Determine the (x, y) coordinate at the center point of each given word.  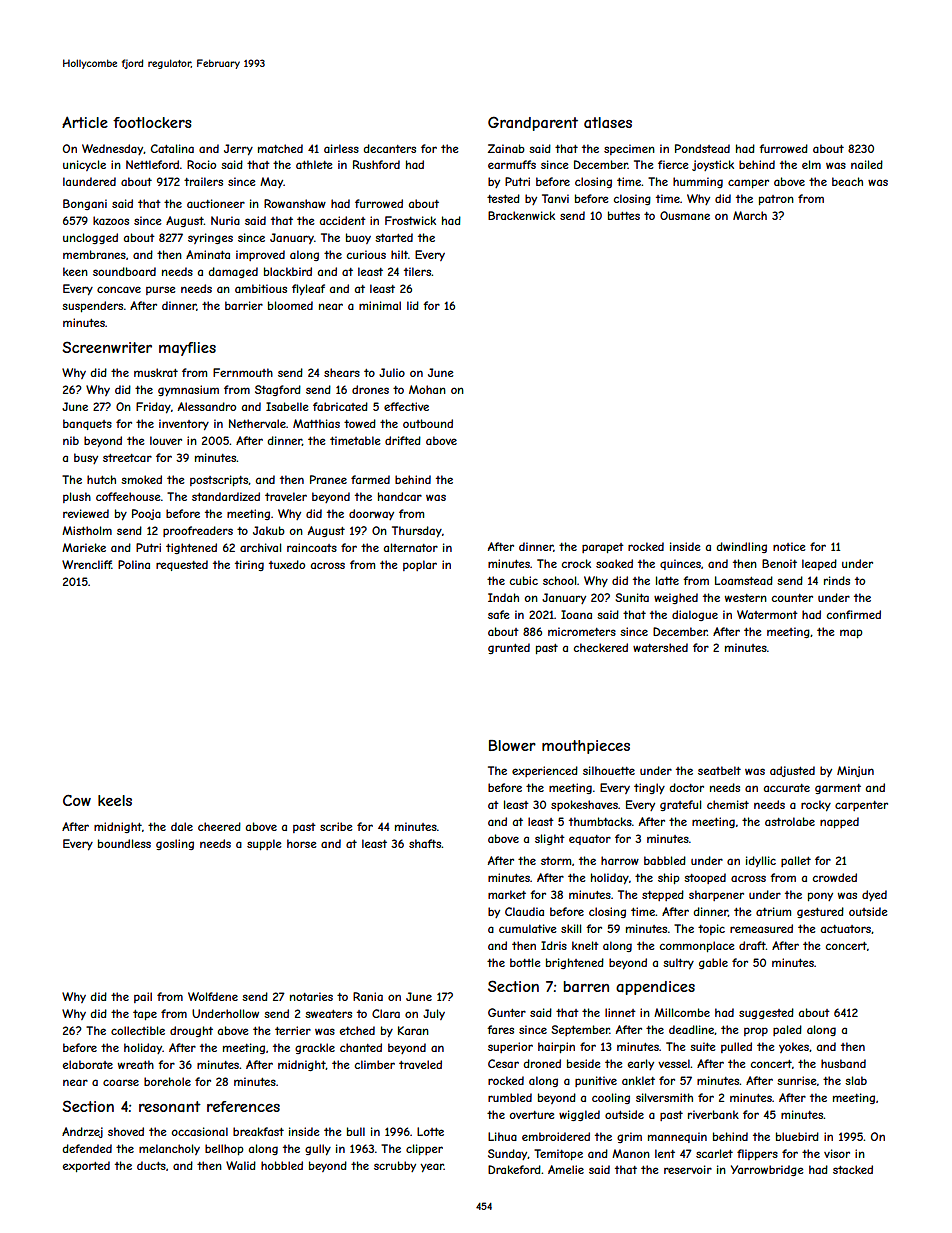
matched (280, 148)
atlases (608, 122)
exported (86, 1166)
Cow (77, 800)
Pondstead (702, 148)
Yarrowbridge (767, 1170)
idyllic (761, 861)
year (432, 1167)
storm (556, 861)
